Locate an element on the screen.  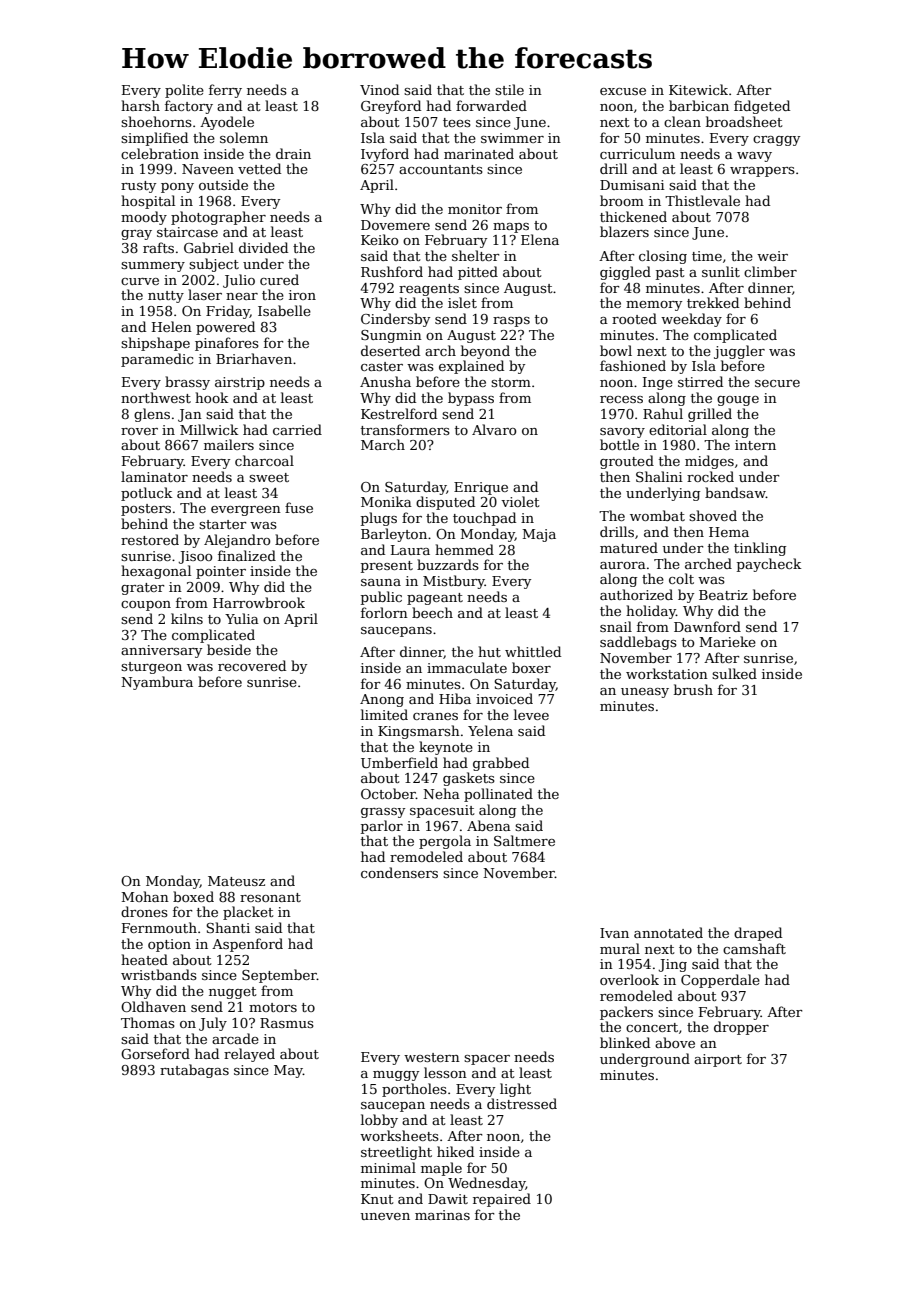
stirred is located at coordinates (700, 381).
